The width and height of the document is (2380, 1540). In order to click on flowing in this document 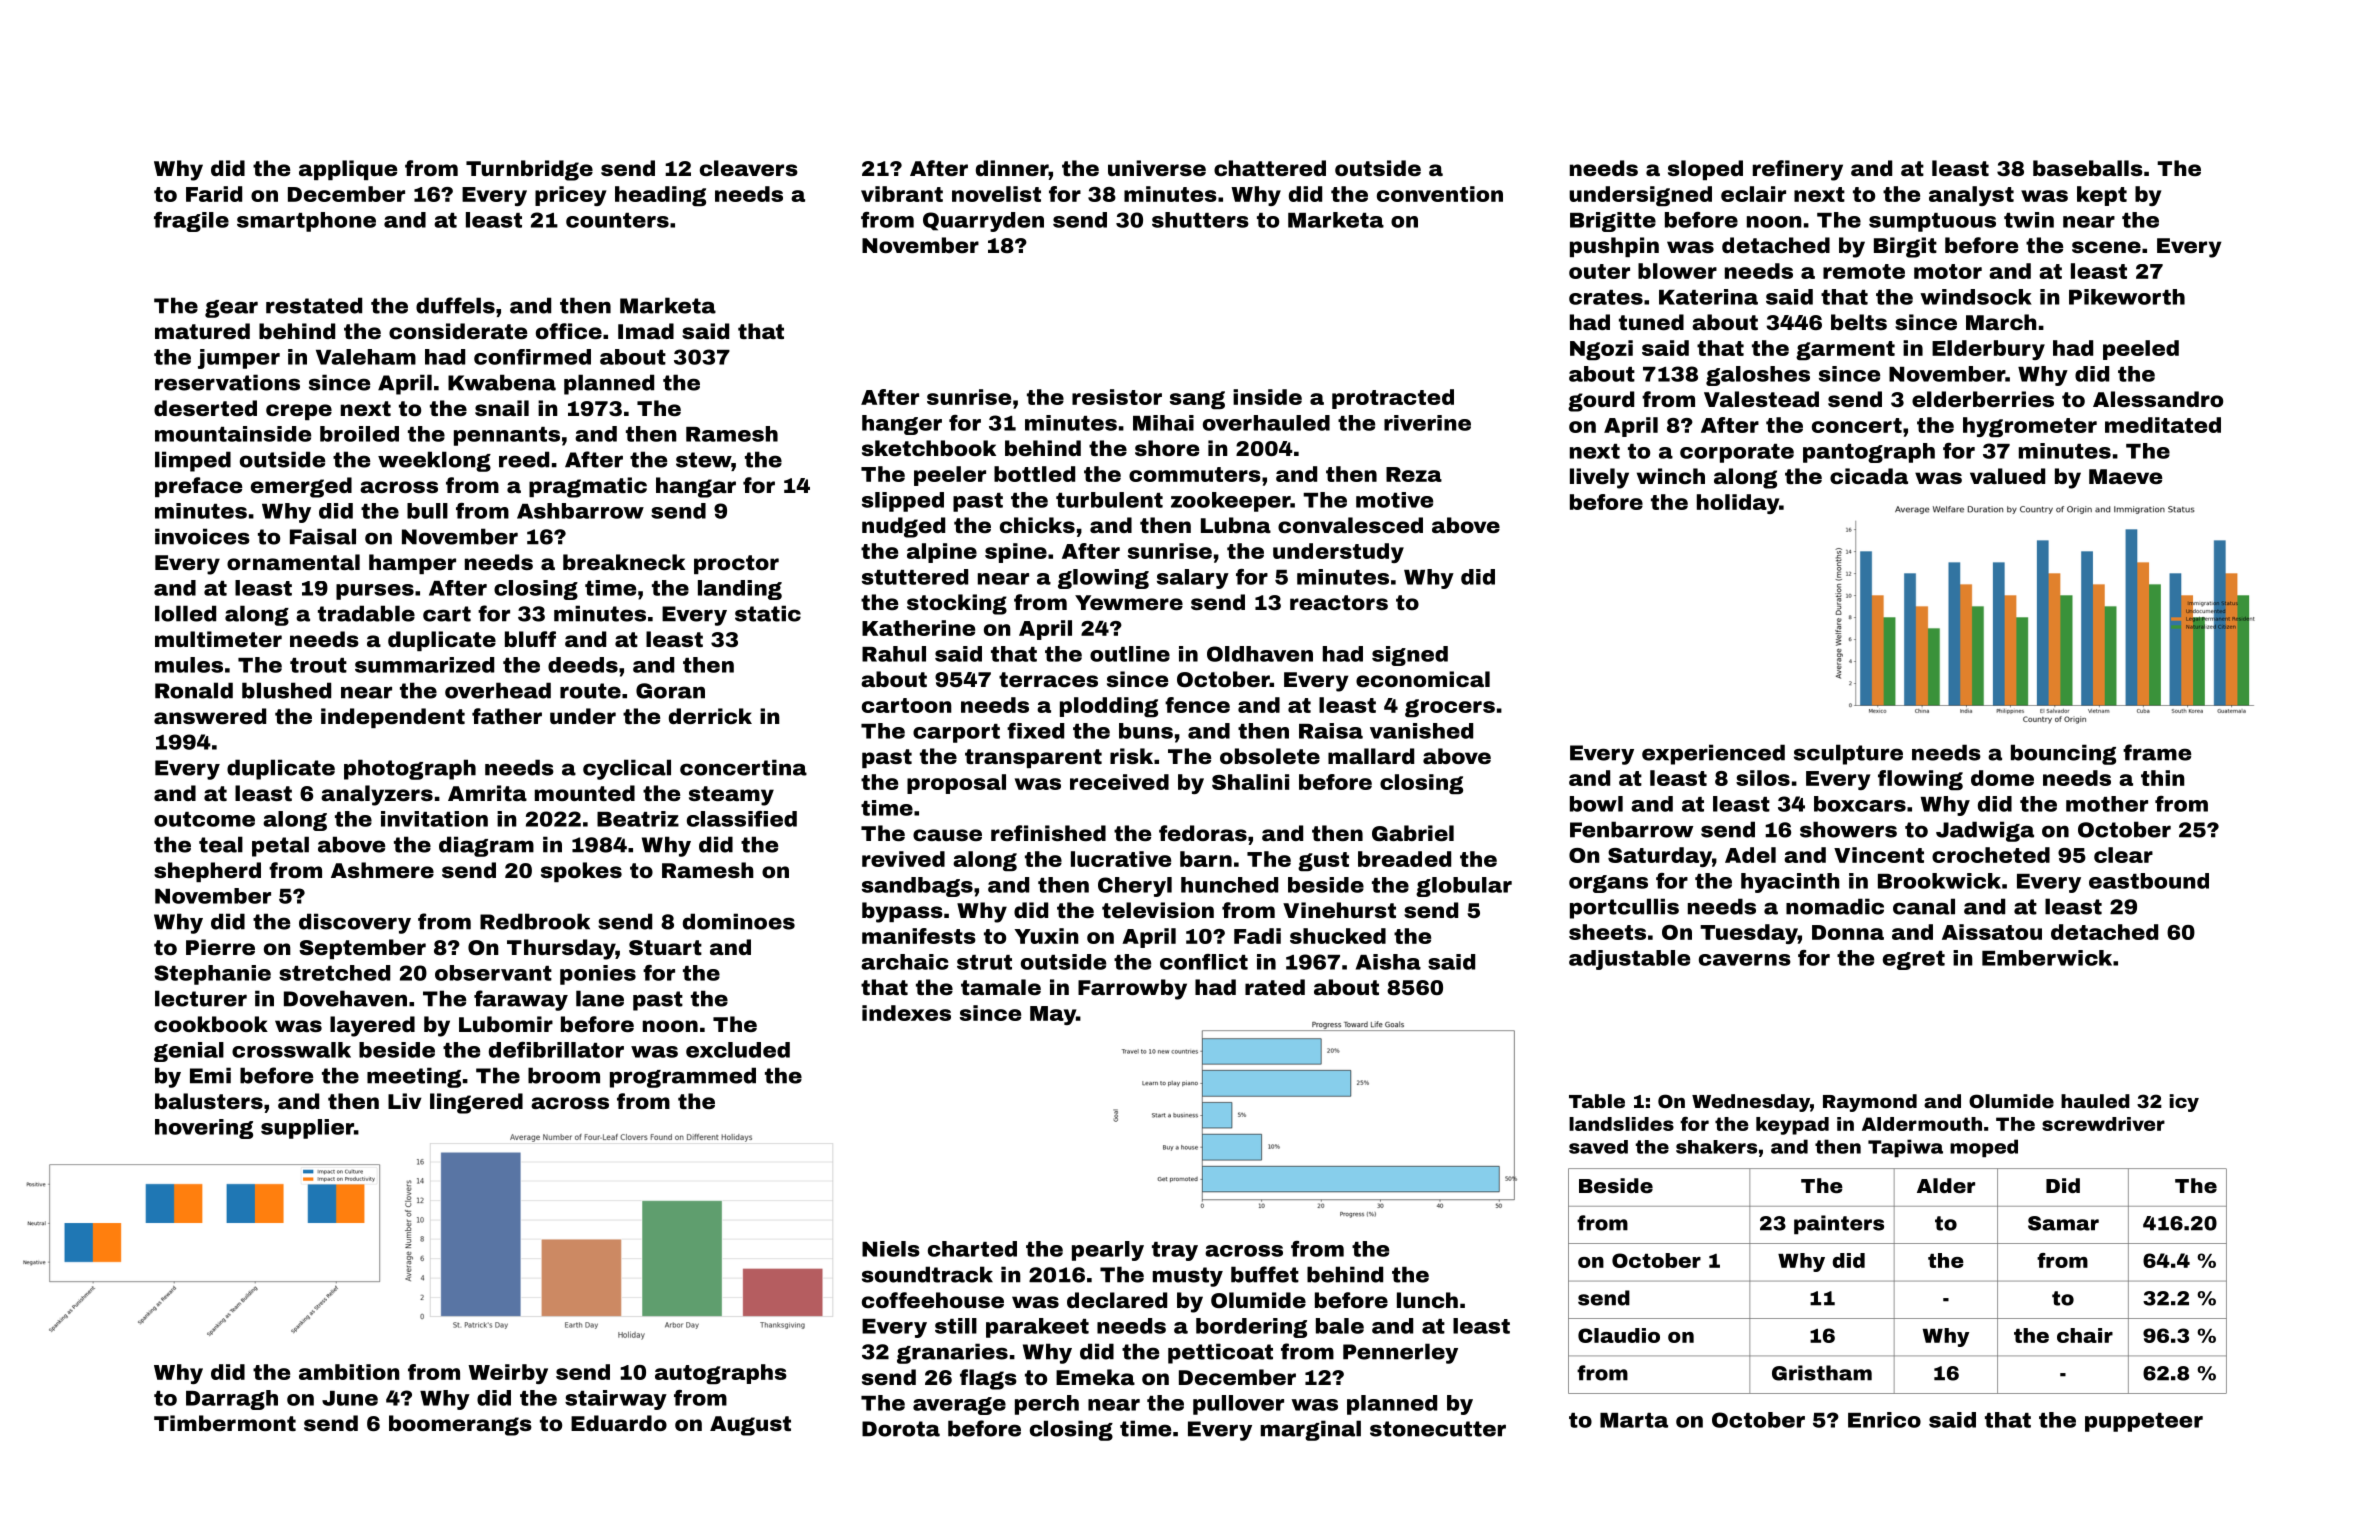, I will do `click(1920, 780)`.
